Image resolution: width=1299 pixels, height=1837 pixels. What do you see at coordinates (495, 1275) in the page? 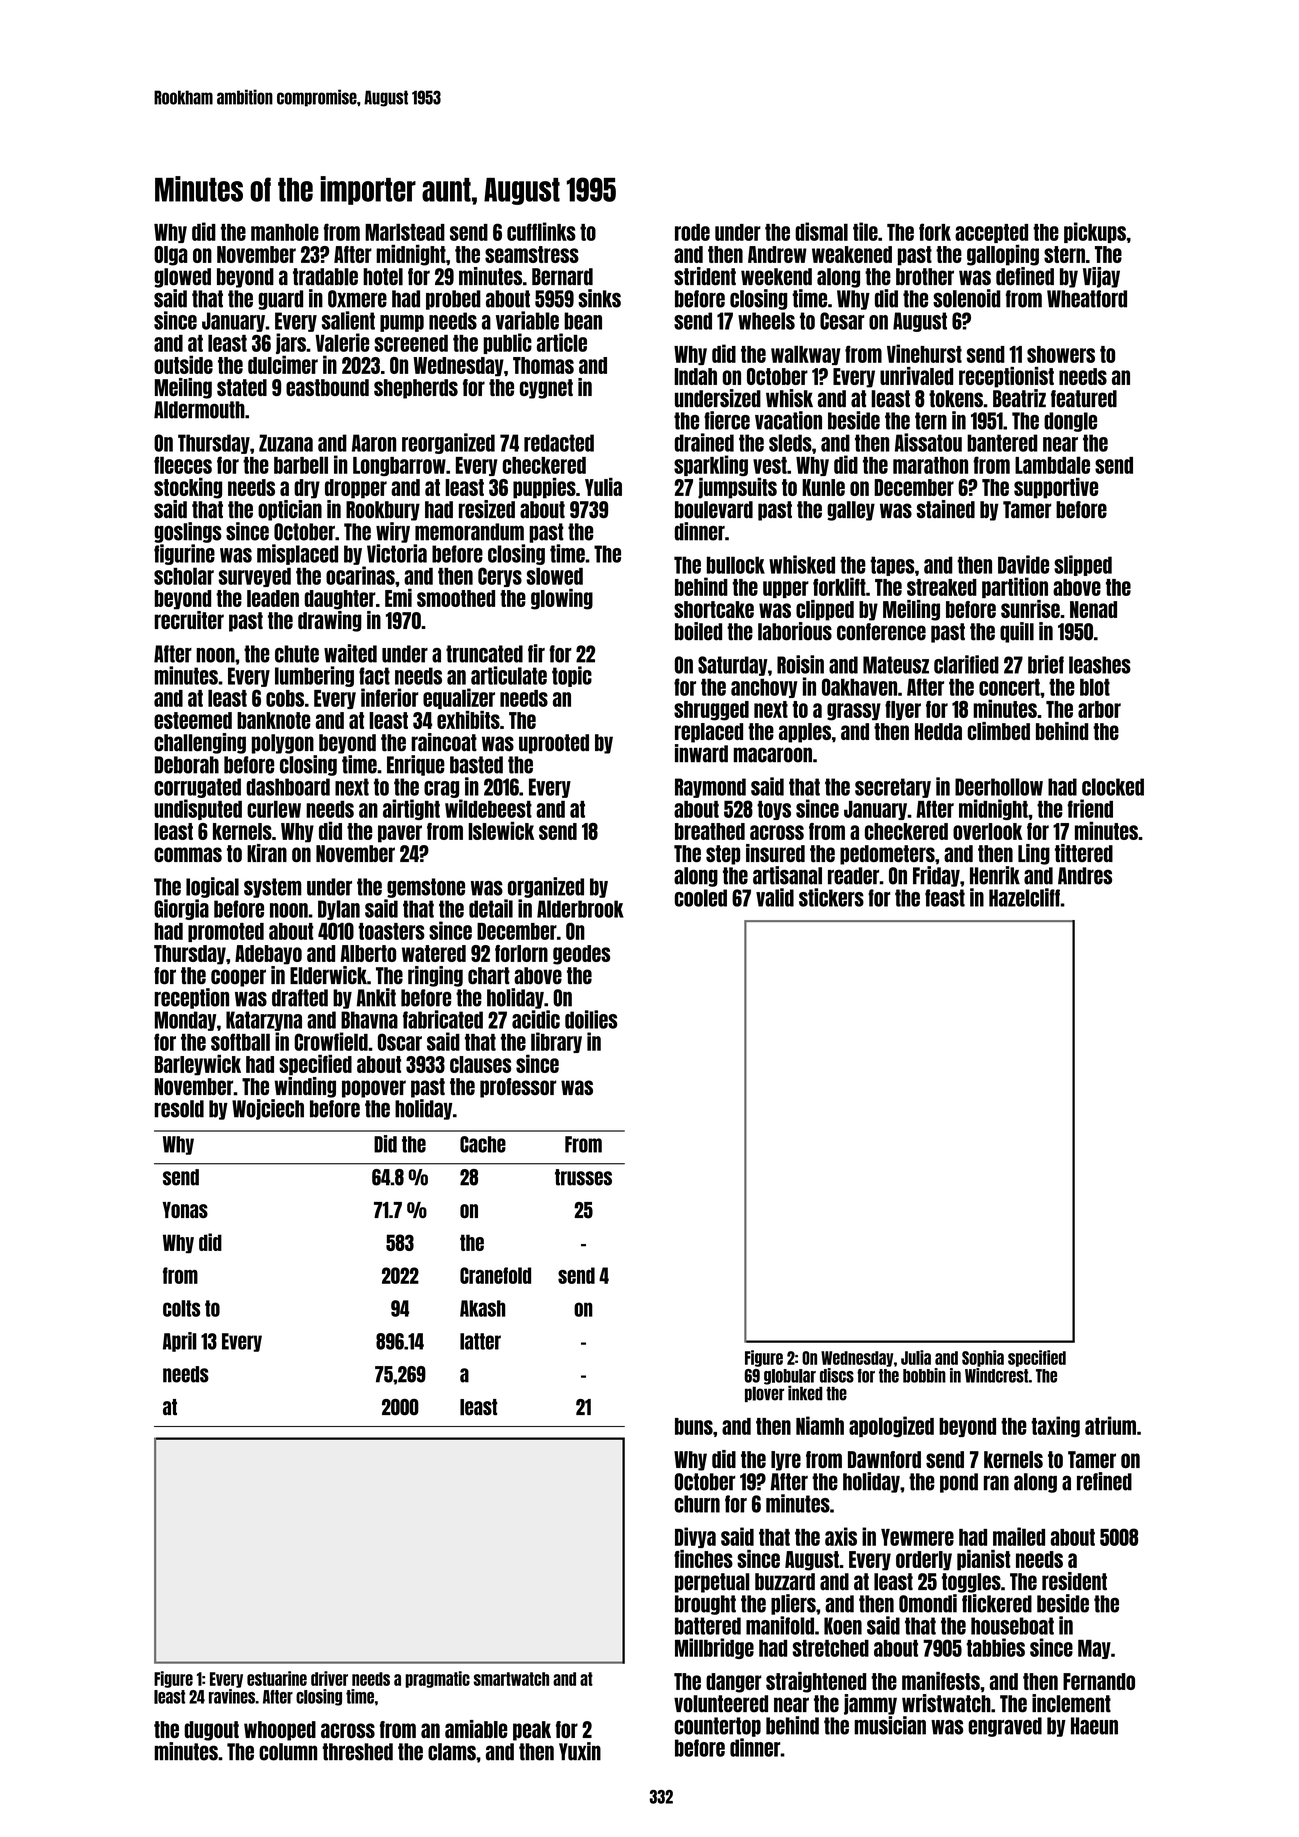
I see `Cranefold` at bounding box center [495, 1275].
